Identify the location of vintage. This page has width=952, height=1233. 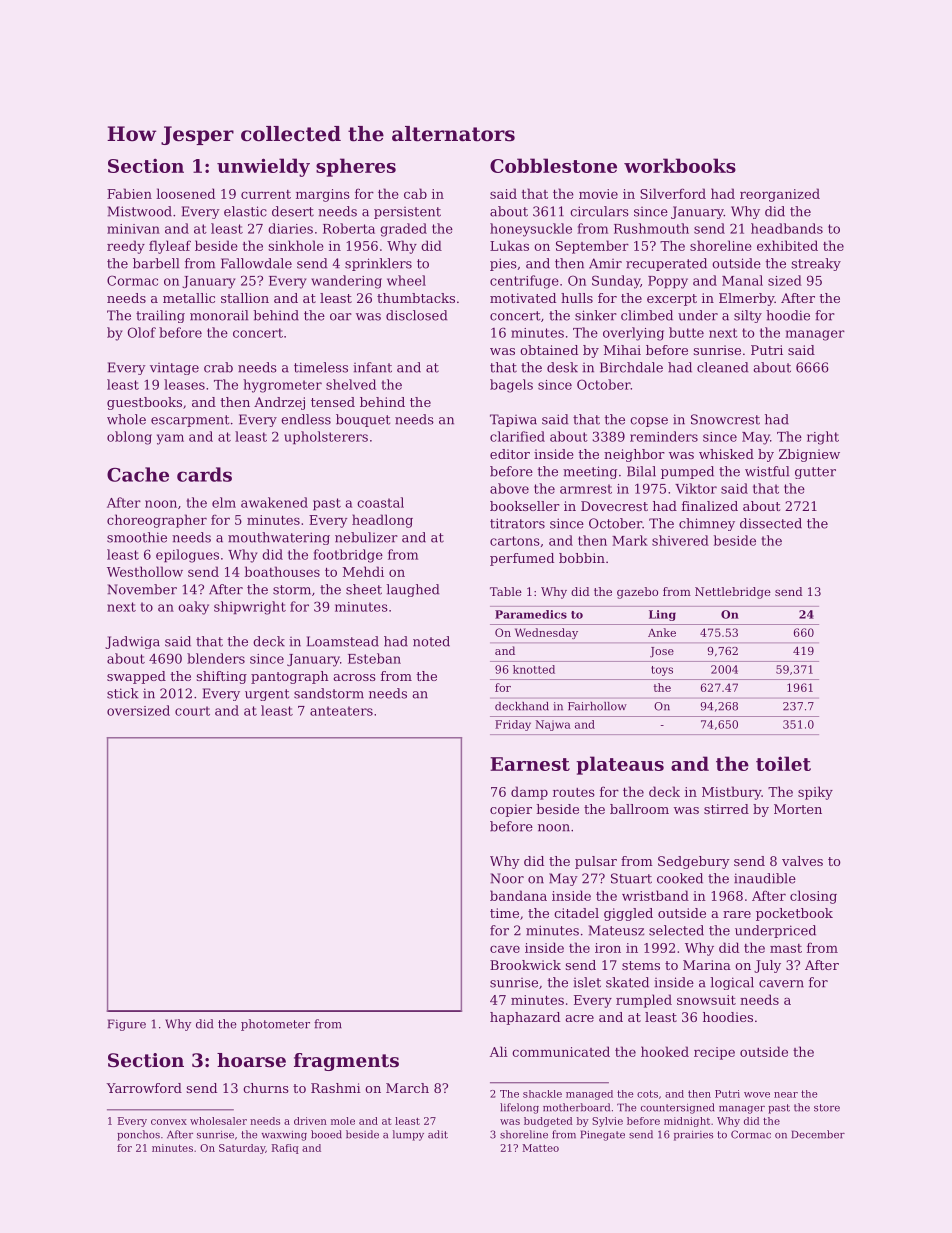
(174, 369).
